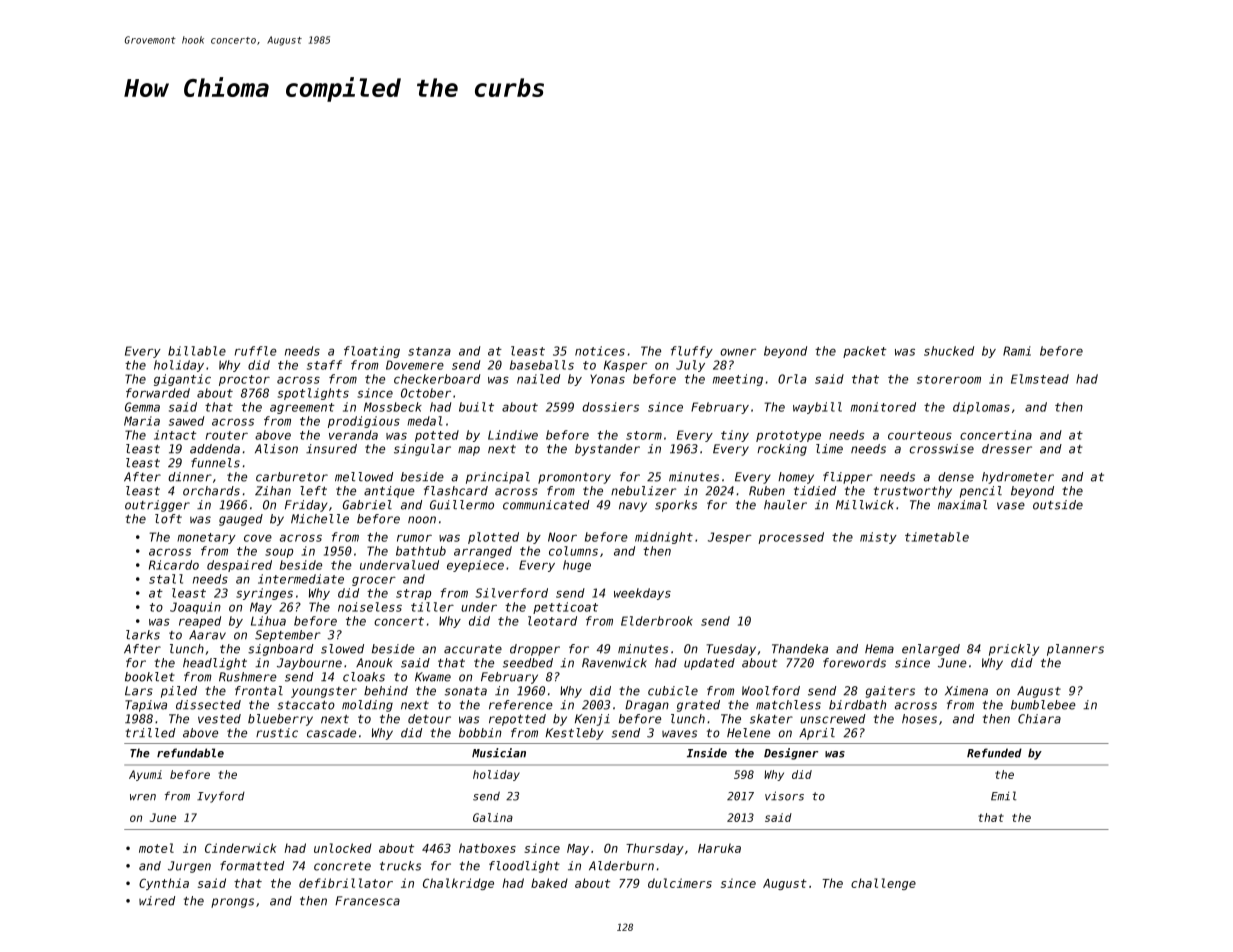  Describe the element at coordinates (919, 719) in the screenshot. I see `hoses` at that location.
